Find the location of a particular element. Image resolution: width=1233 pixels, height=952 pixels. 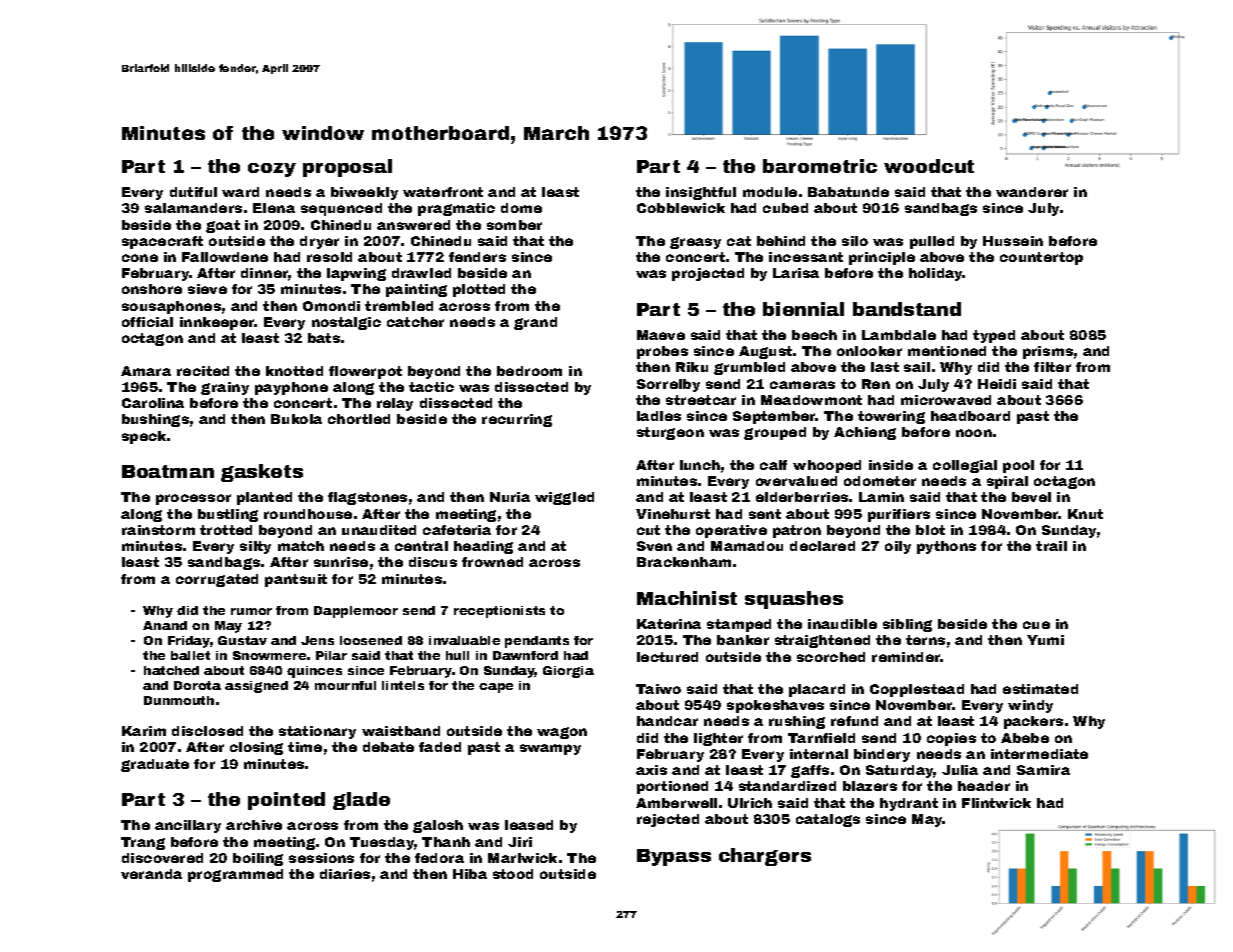

countertop is located at coordinates (1041, 258).
